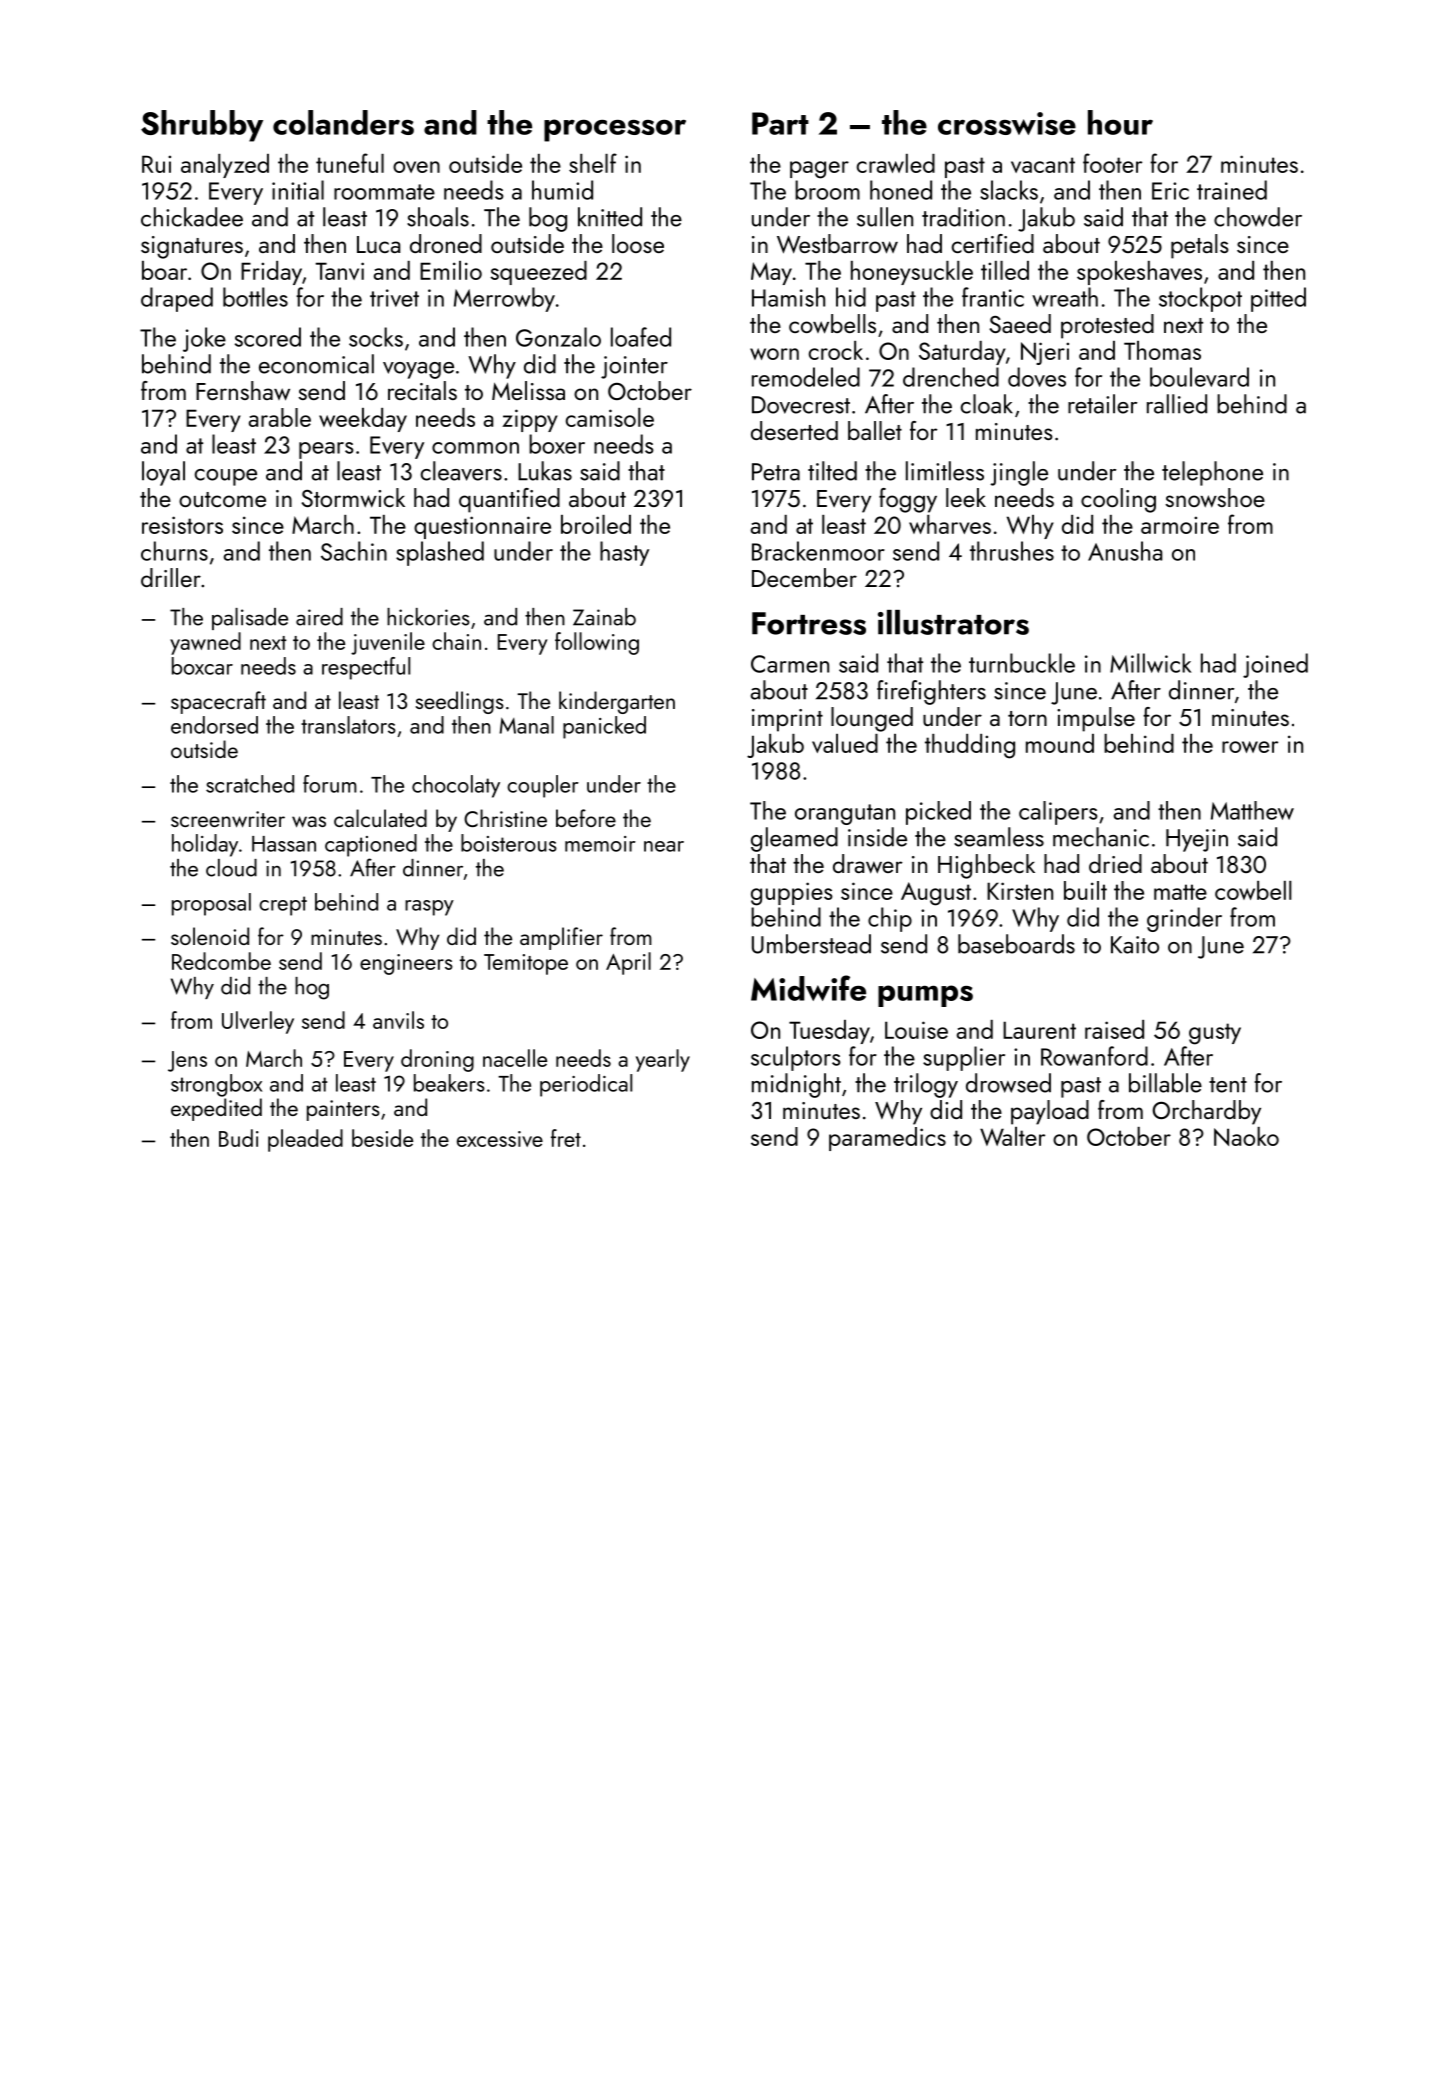 This screenshot has height=2100, width=1450. Describe the element at coordinates (1162, 350) in the screenshot. I see `Thomas` at that location.
